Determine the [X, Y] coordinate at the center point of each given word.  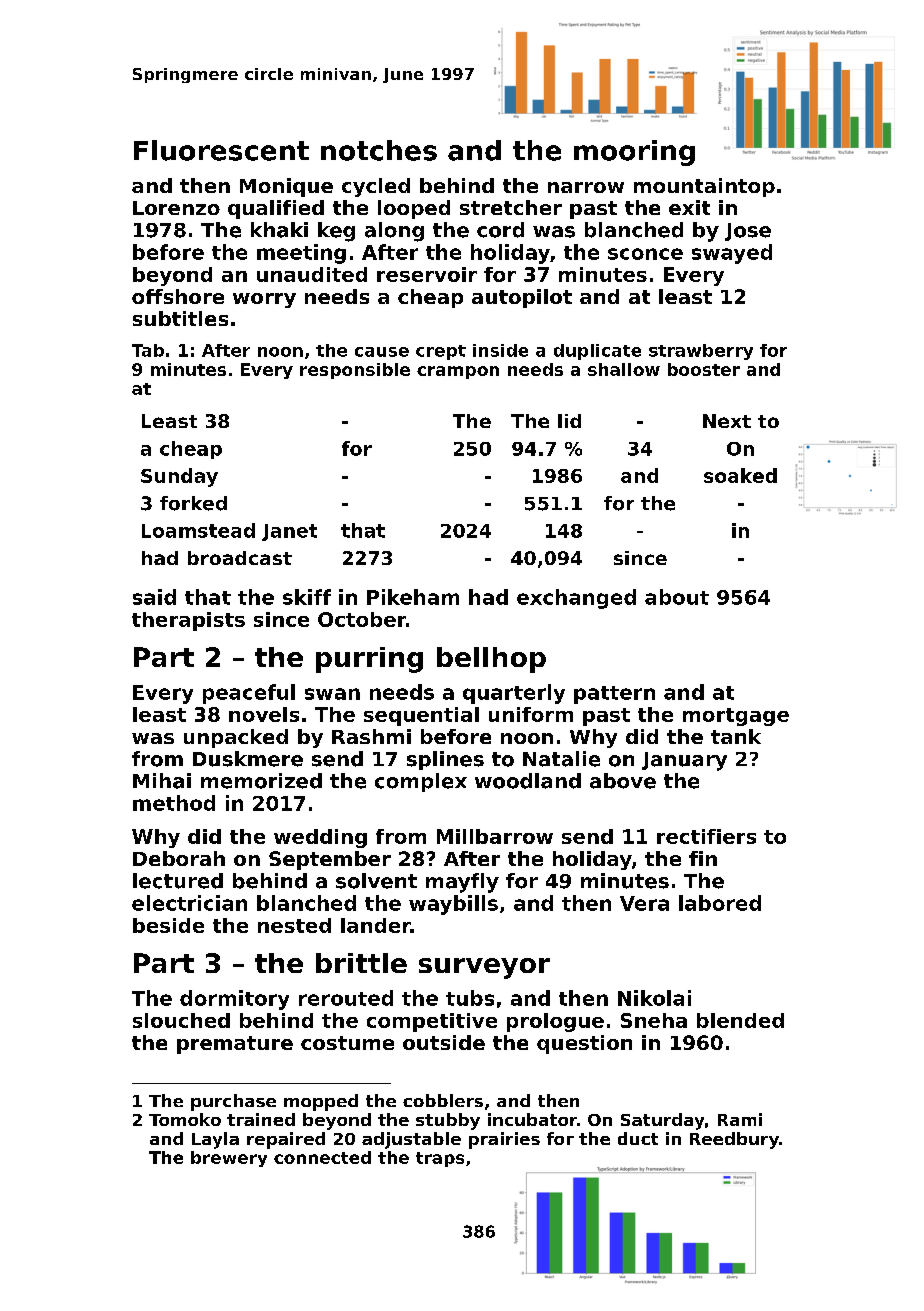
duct [638, 1138]
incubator [532, 1119]
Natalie [561, 759]
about [677, 597]
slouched [181, 1020]
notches [379, 150]
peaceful [249, 694]
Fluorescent [221, 150]
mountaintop [704, 187]
